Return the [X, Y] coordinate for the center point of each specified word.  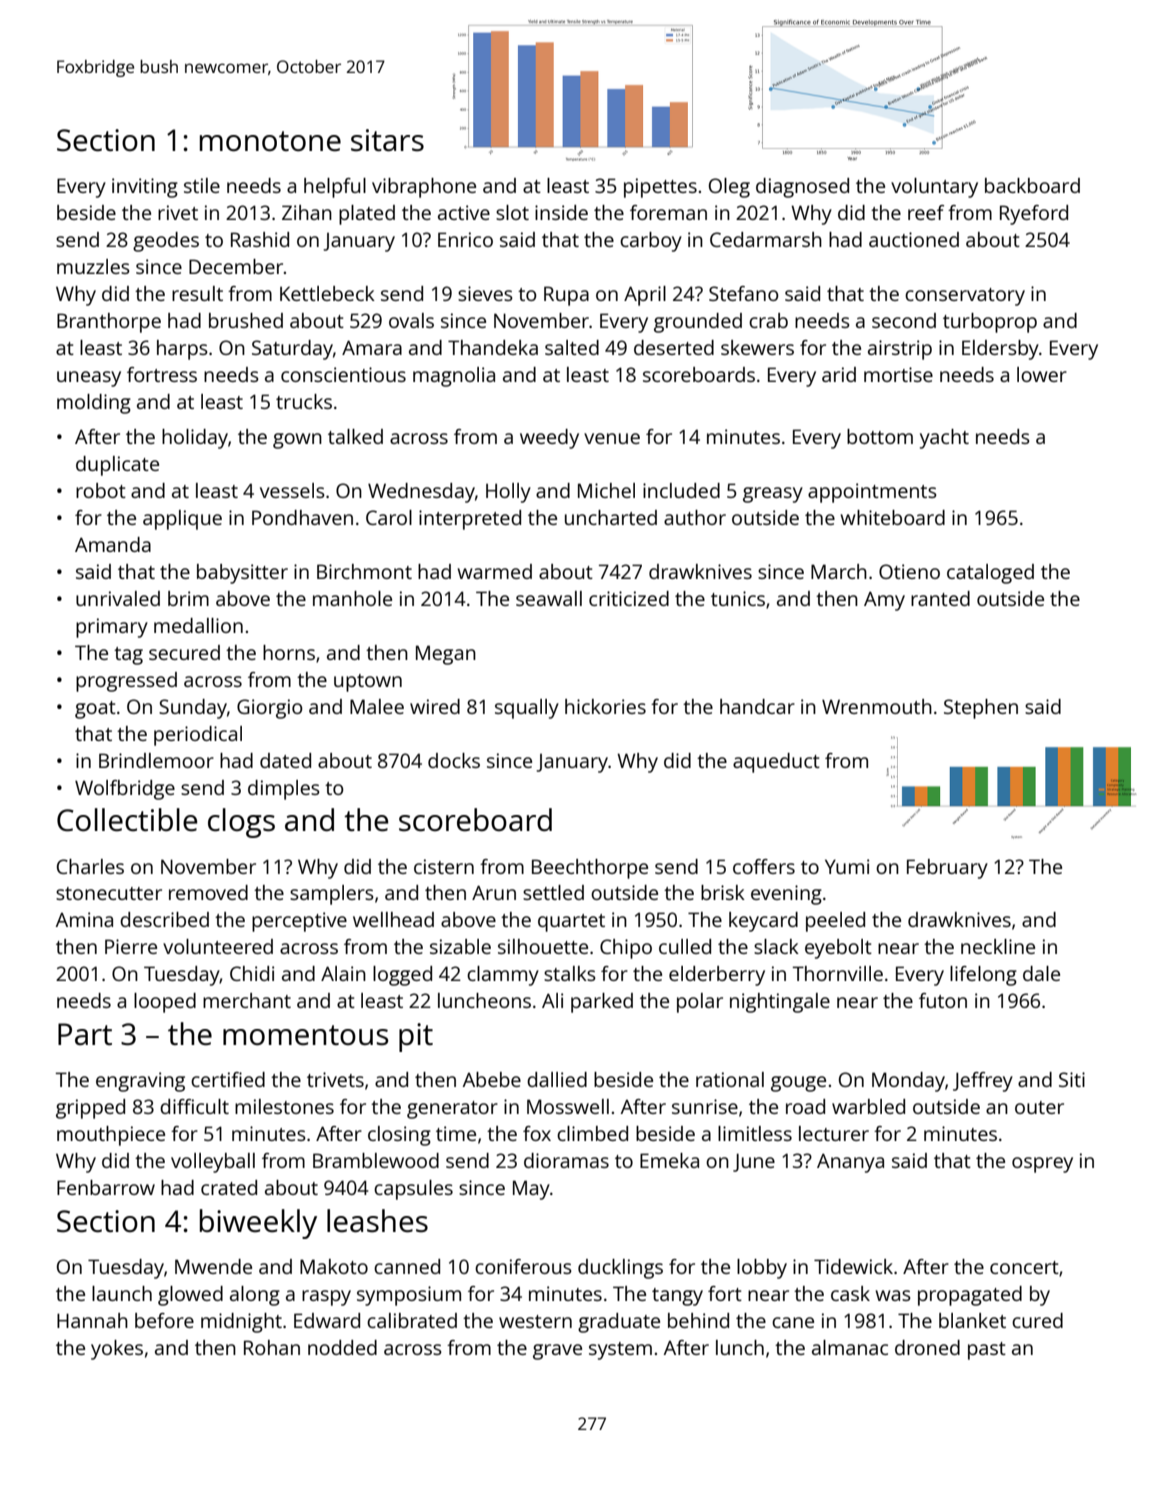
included [681, 490]
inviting [145, 188]
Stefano [744, 293]
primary [112, 628]
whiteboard [893, 517]
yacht [944, 439]
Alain [343, 973]
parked [602, 1003]
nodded [342, 1347]
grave [557, 1352]
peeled [835, 922]
